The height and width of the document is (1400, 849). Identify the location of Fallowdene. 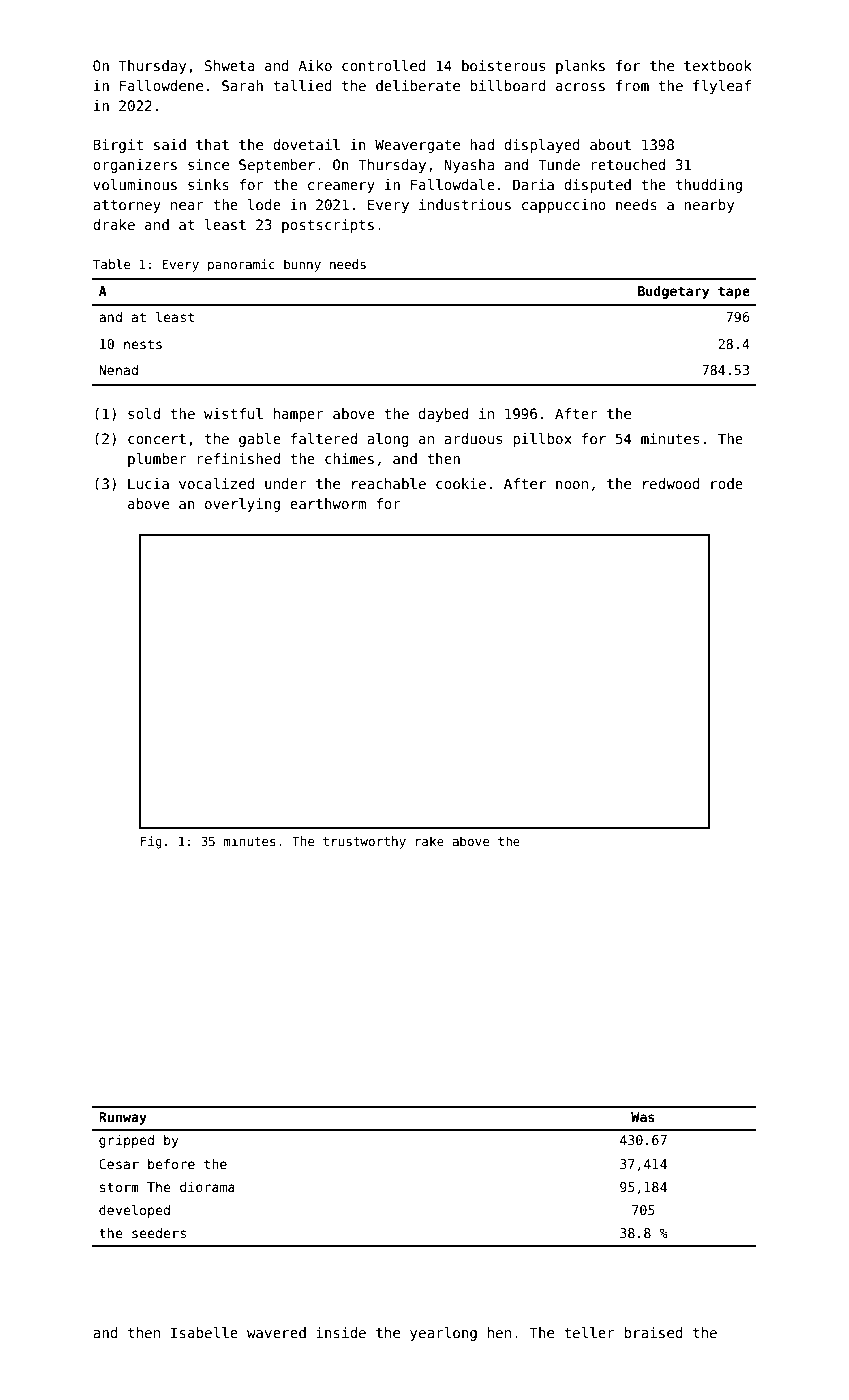
(161, 85).
